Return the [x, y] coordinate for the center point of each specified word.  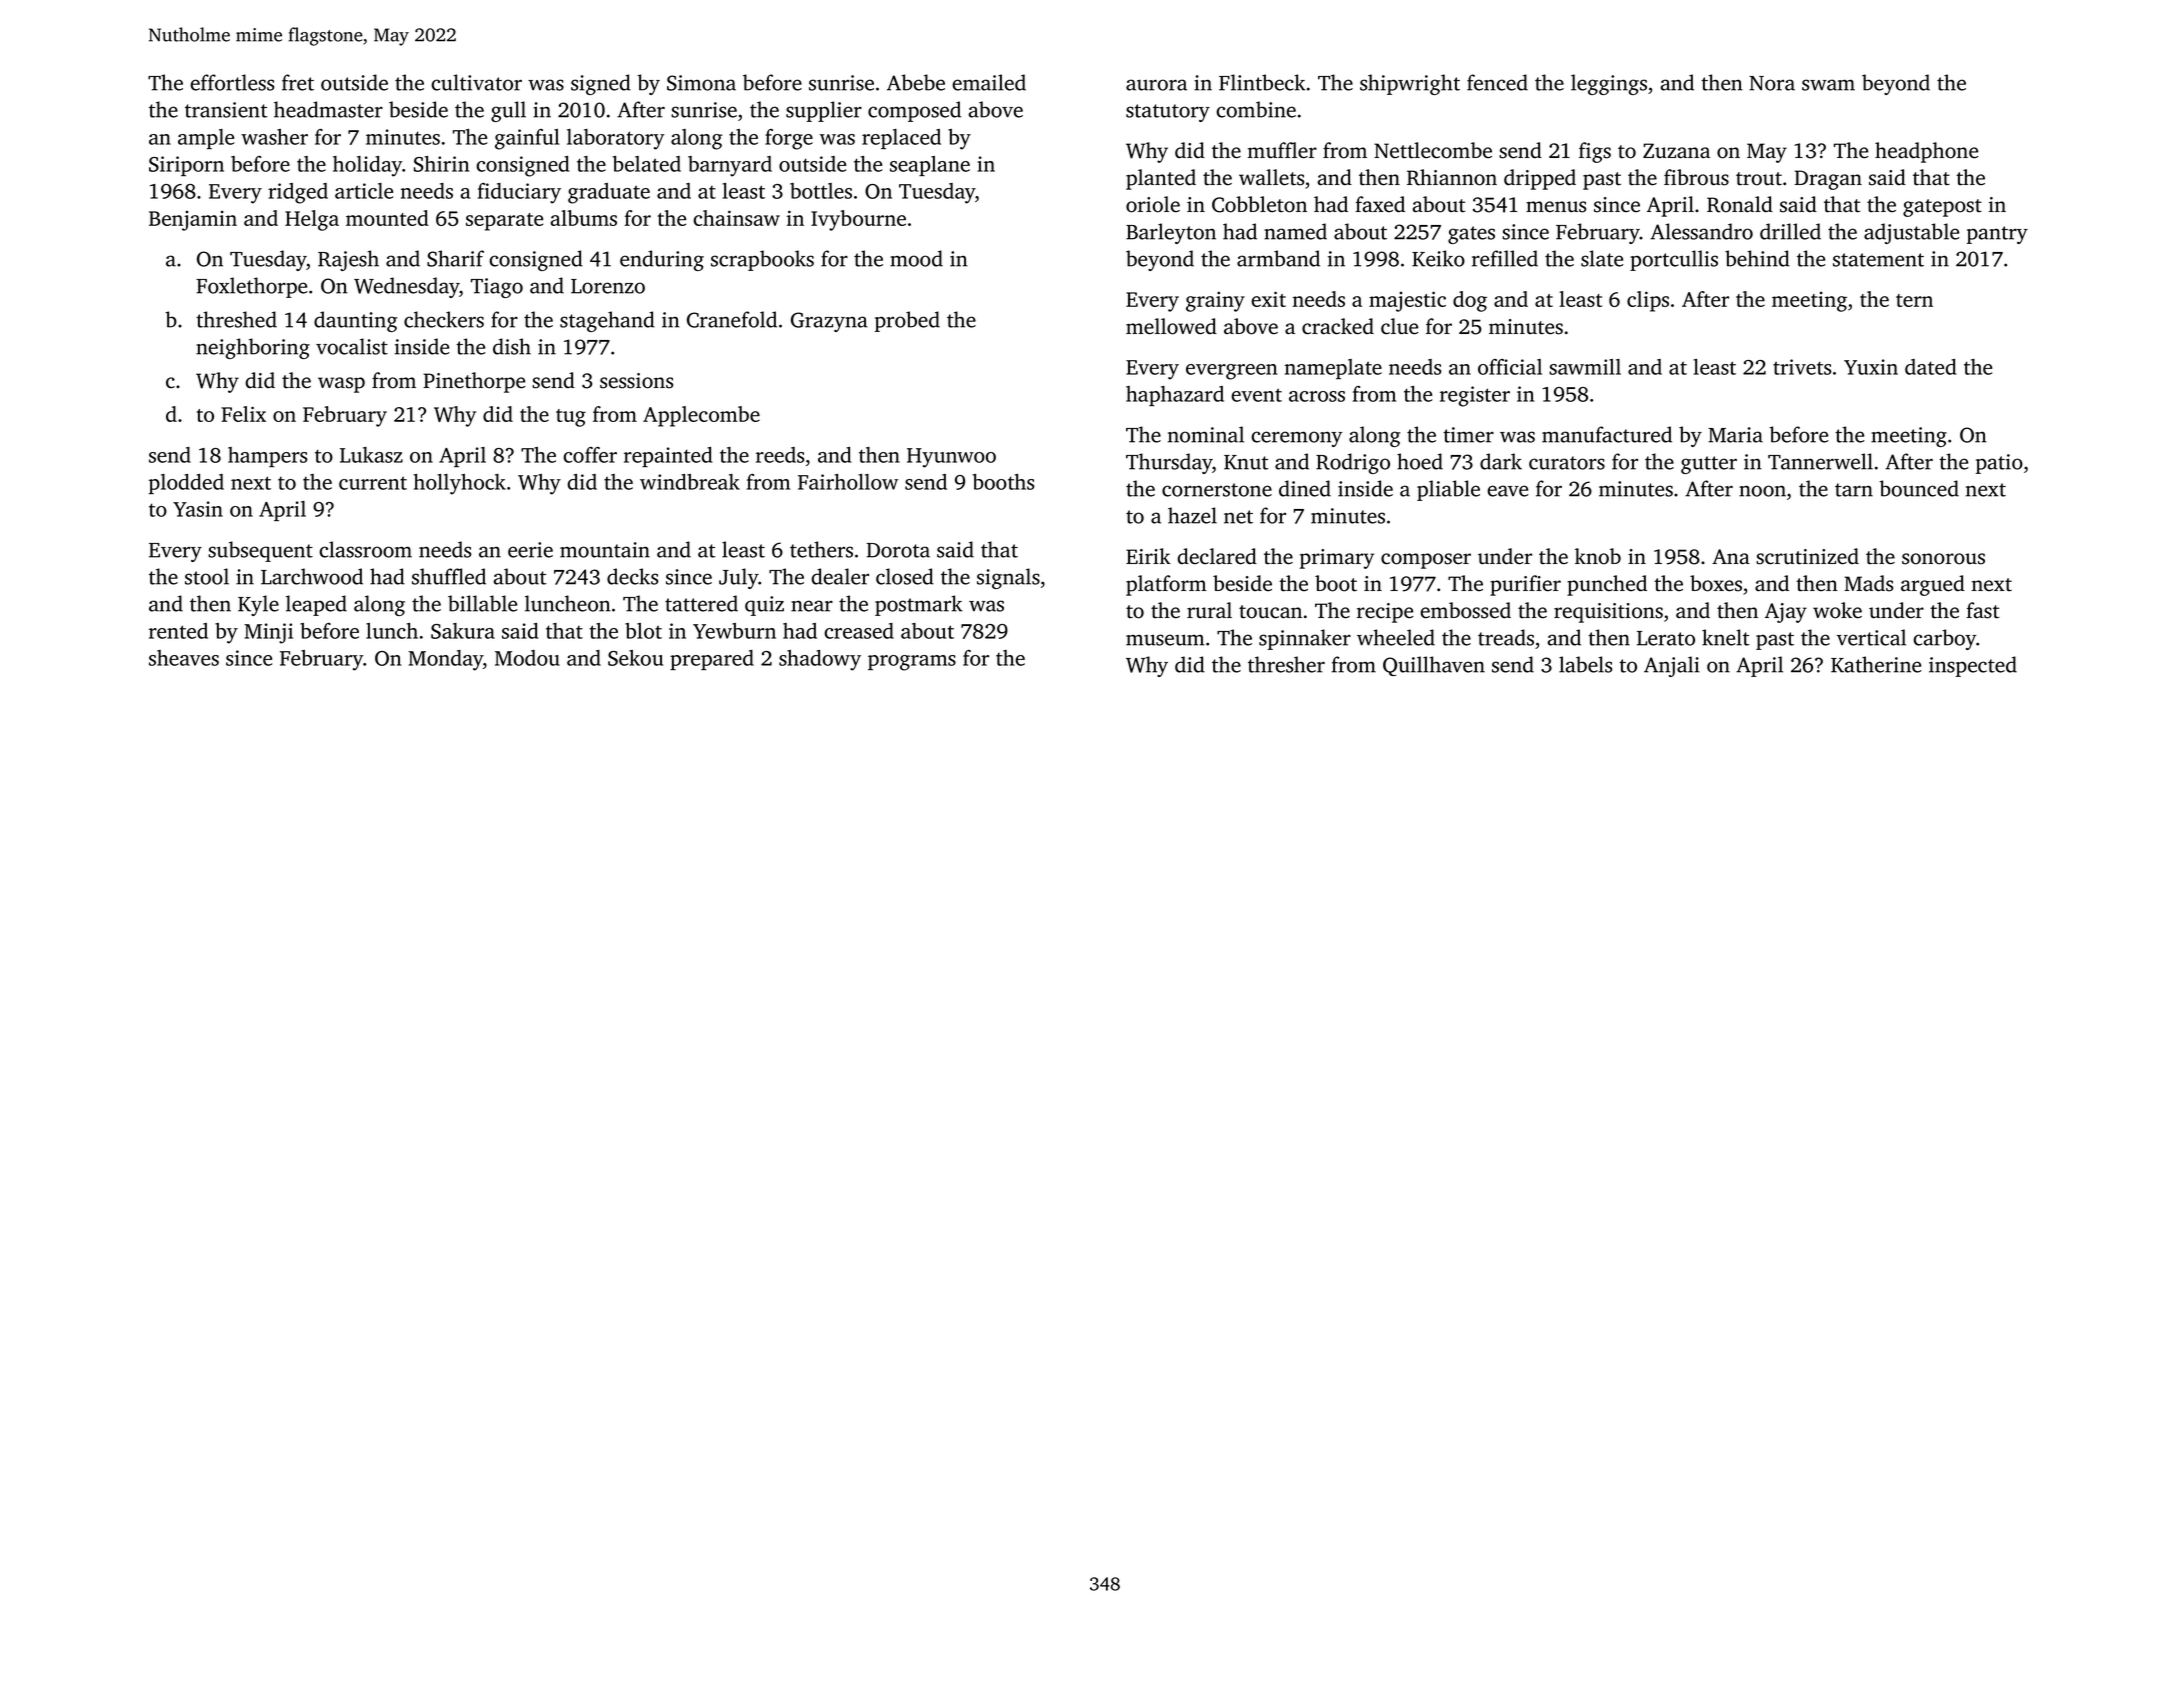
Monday [445, 660]
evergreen [1231, 372]
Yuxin [1871, 367]
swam [1828, 85]
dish [512, 346]
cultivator [476, 82]
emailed [989, 82]
